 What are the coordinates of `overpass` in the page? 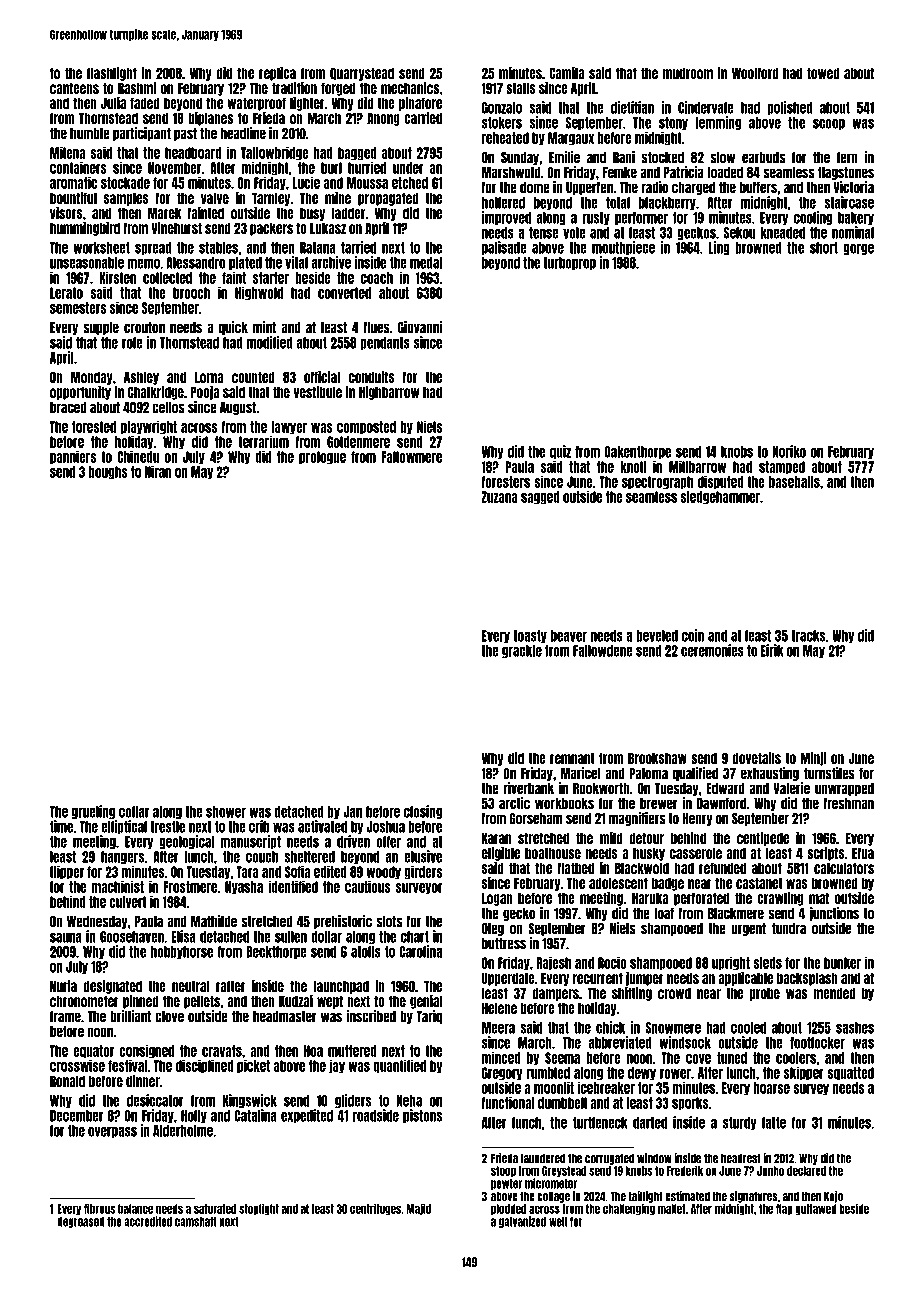 It's located at (112, 1132).
